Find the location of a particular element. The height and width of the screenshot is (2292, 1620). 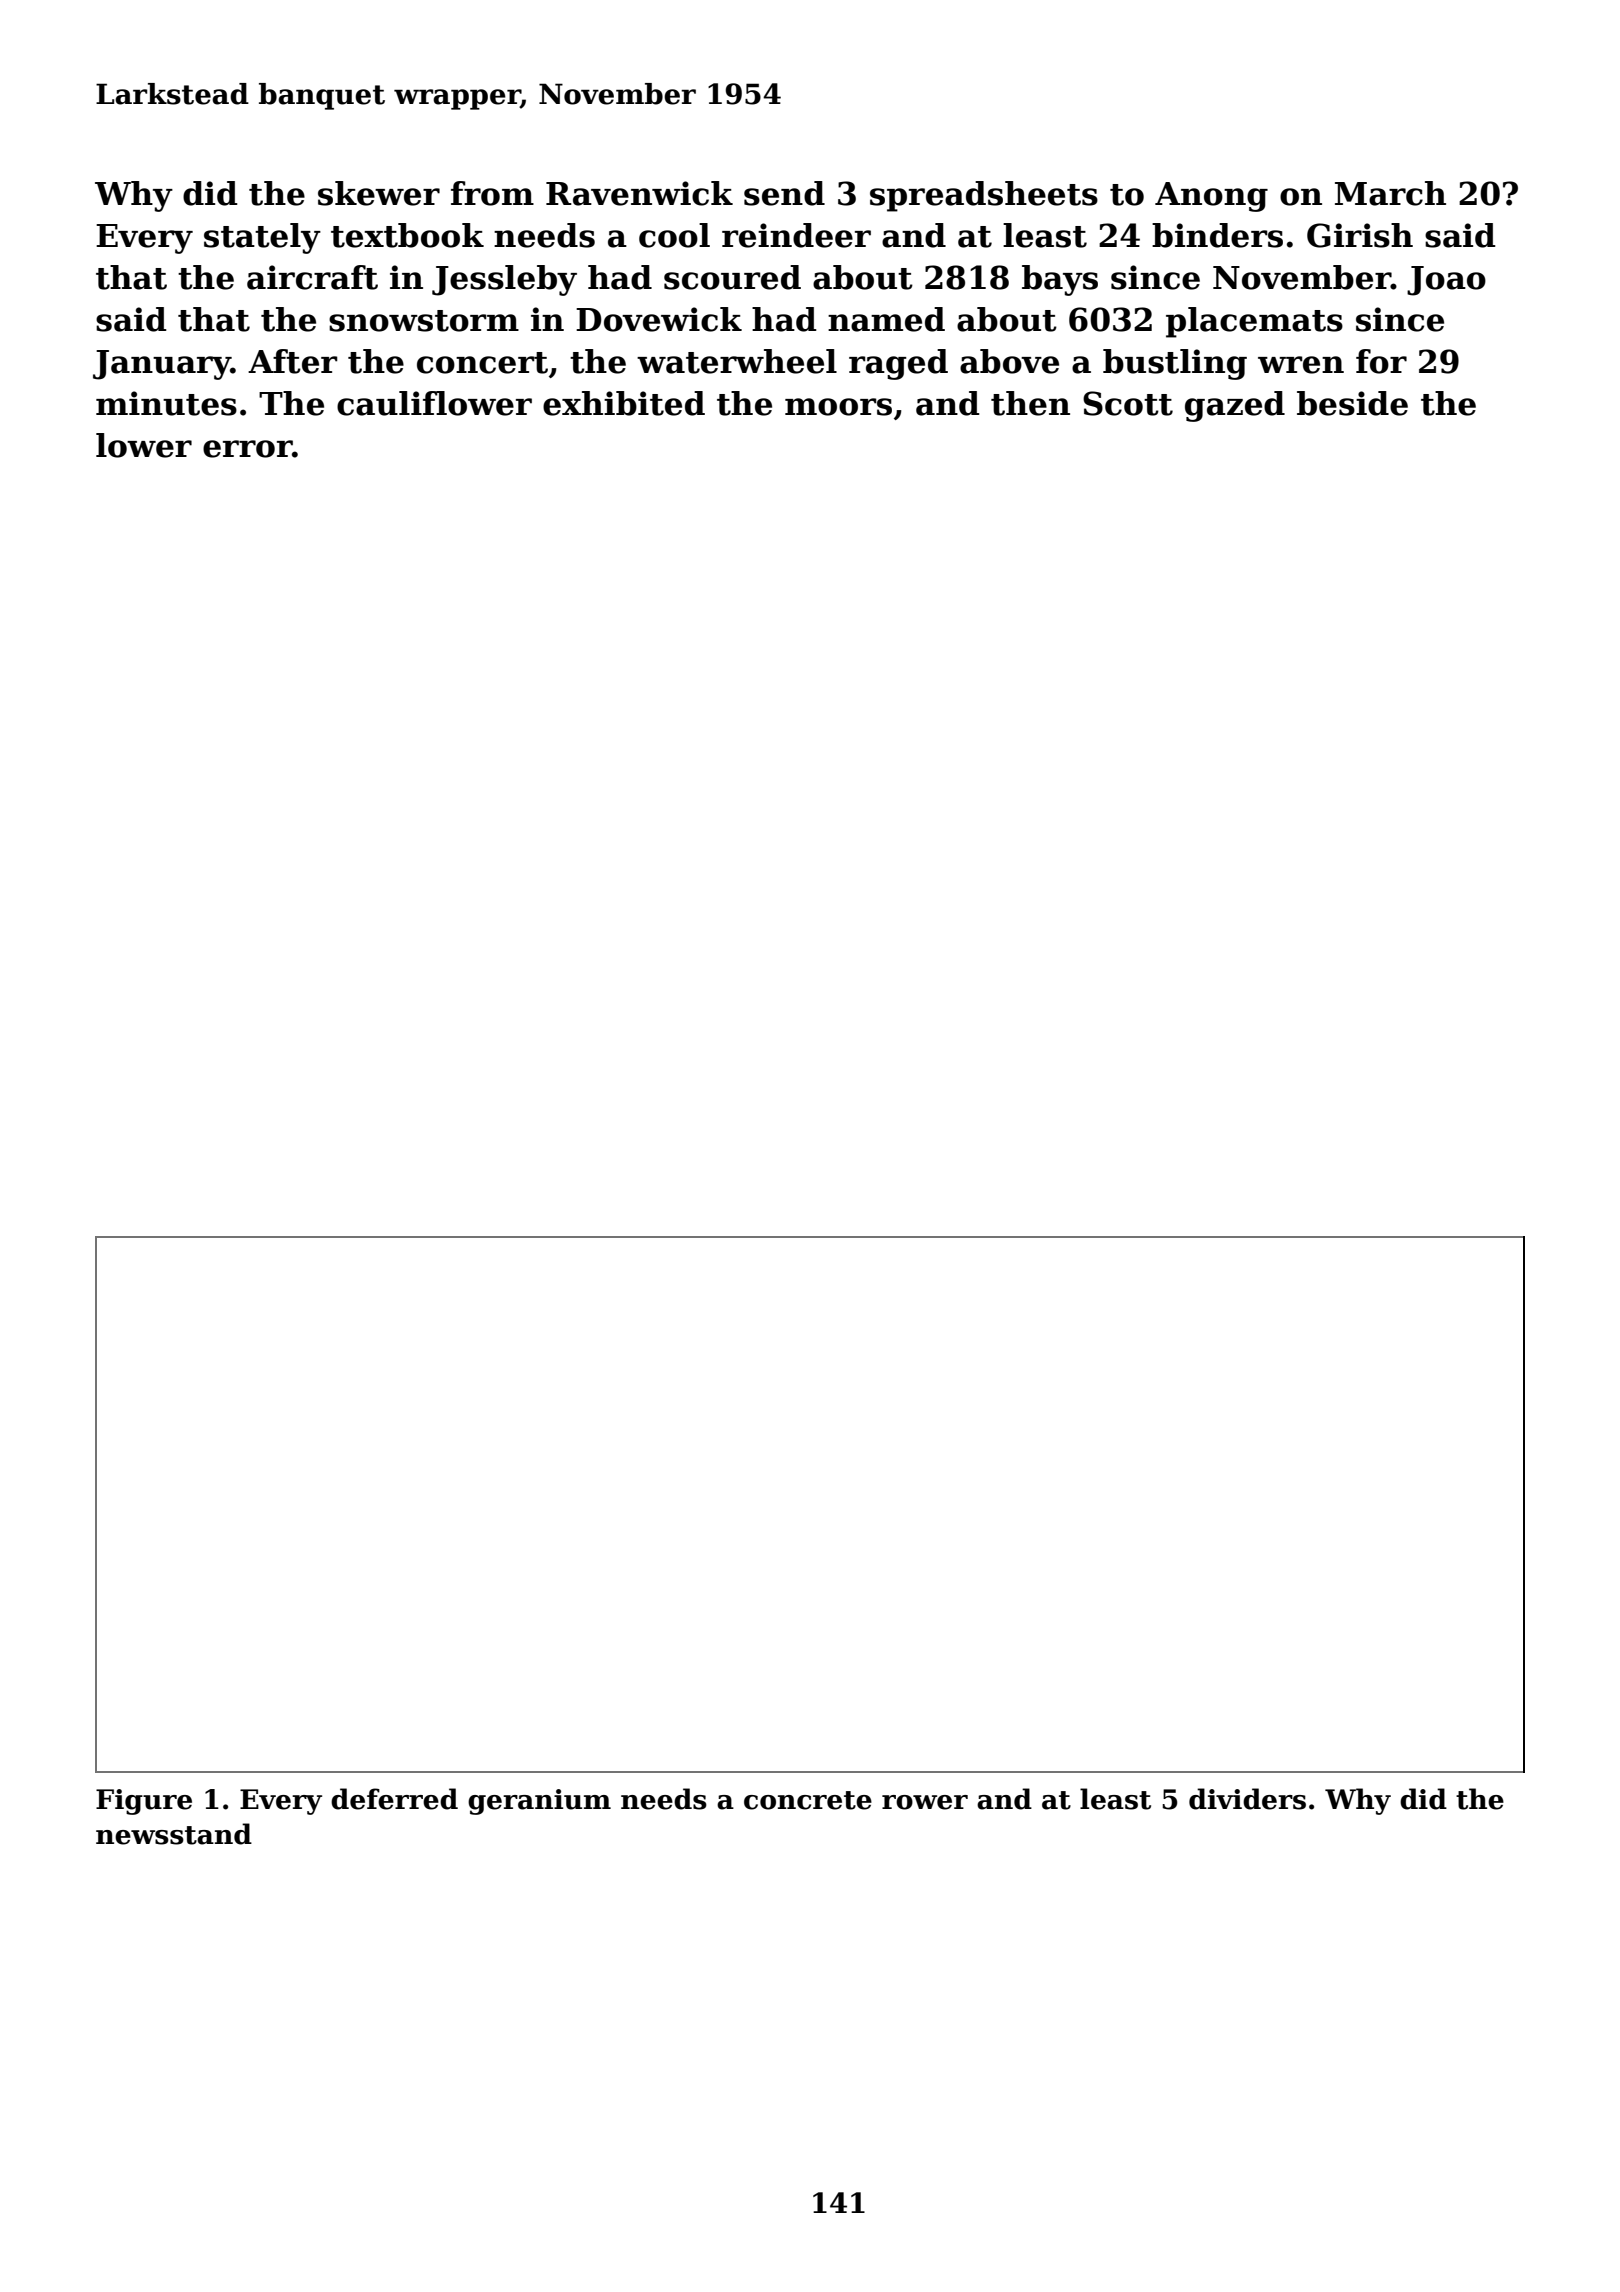

newsstand is located at coordinates (174, 1834).
